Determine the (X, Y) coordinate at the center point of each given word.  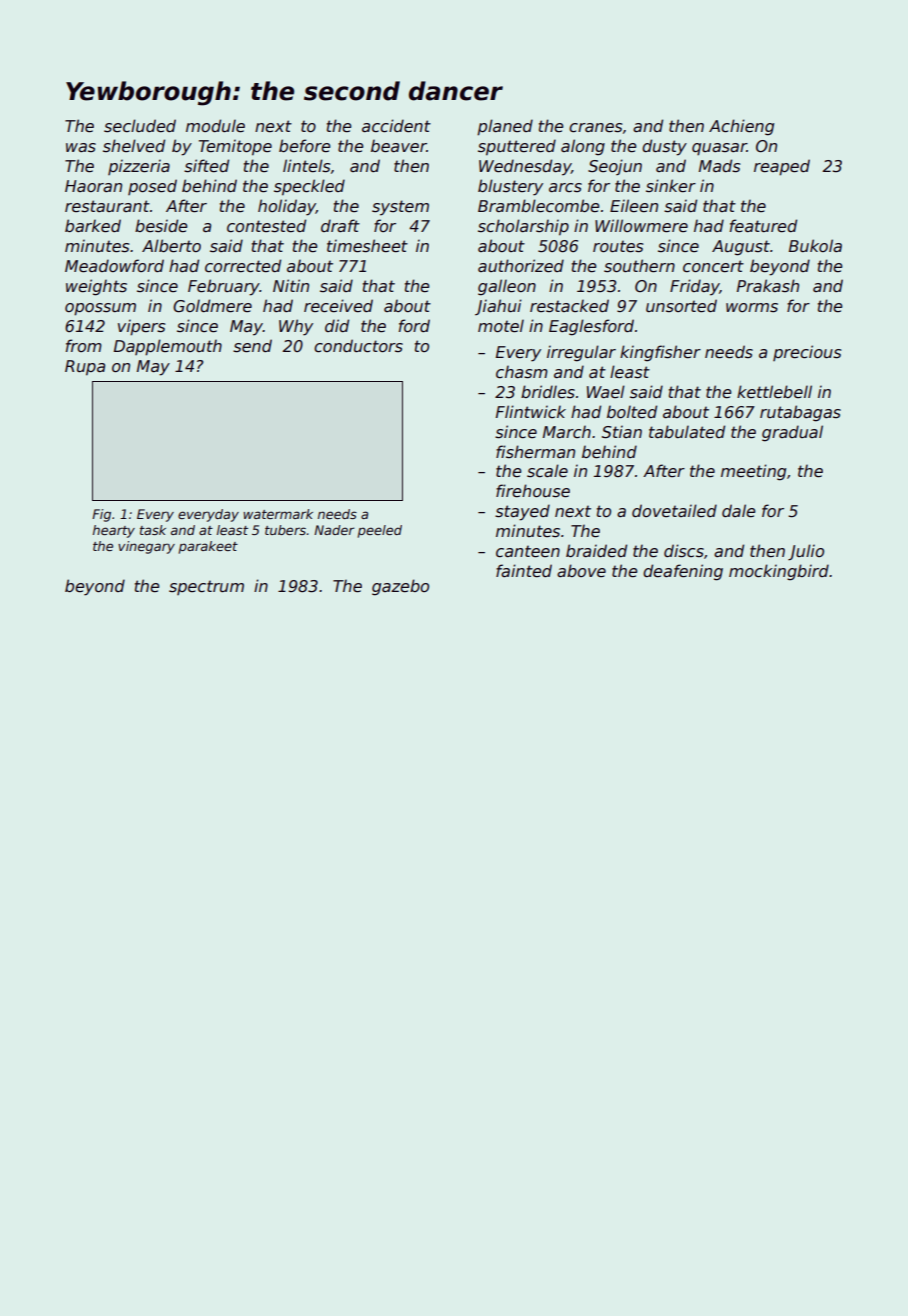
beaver (399, 146)
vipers (141, 327)
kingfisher (660, 353)
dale (738, 511)
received (338, 306)
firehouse (533, 491)
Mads (719, 166)
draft (340, 225)
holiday (287, 207)
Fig (101, 515)
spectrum (206, 587)
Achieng (741, 127)
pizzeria (139, 167)
